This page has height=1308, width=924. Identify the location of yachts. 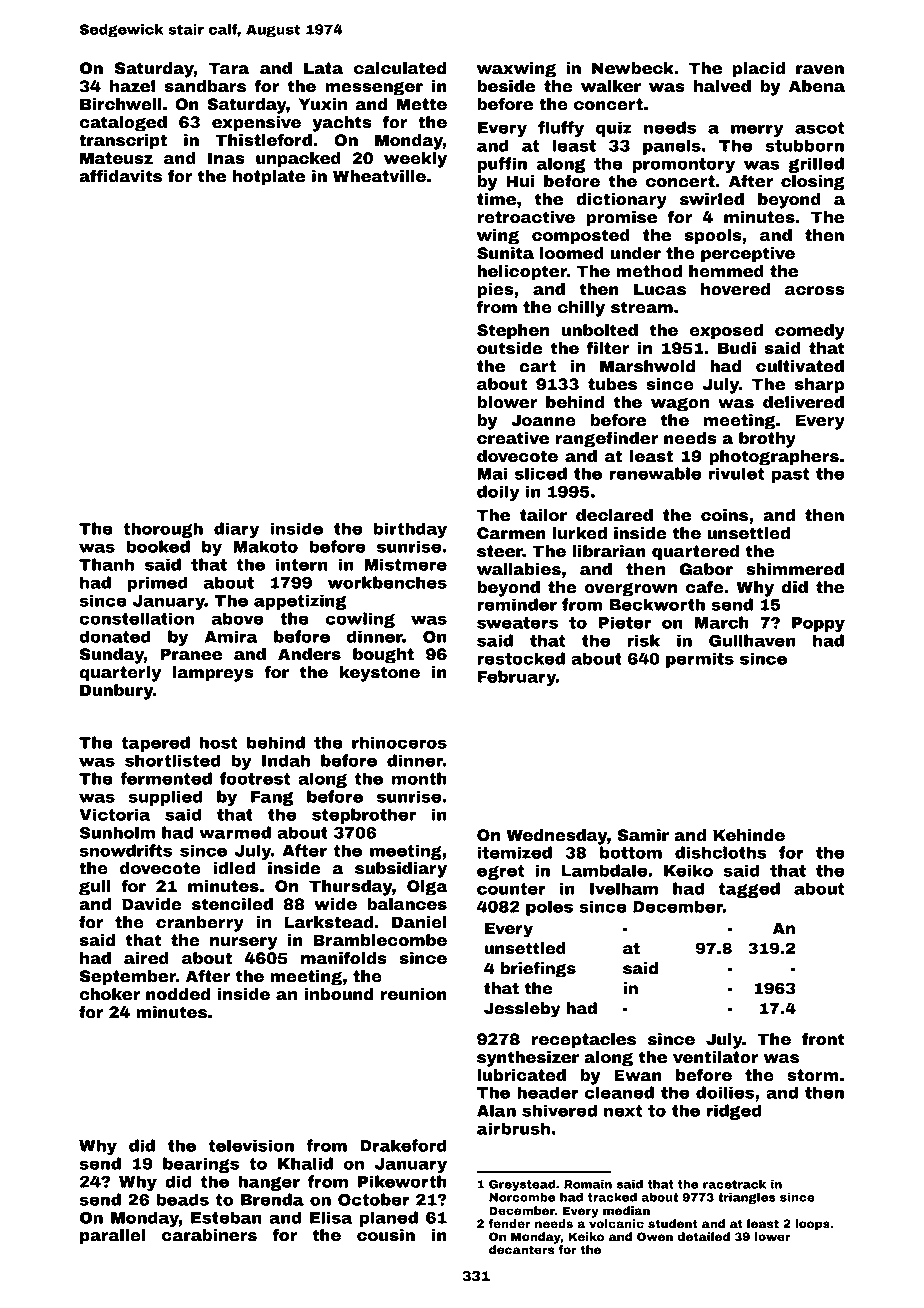
(342, 124).
